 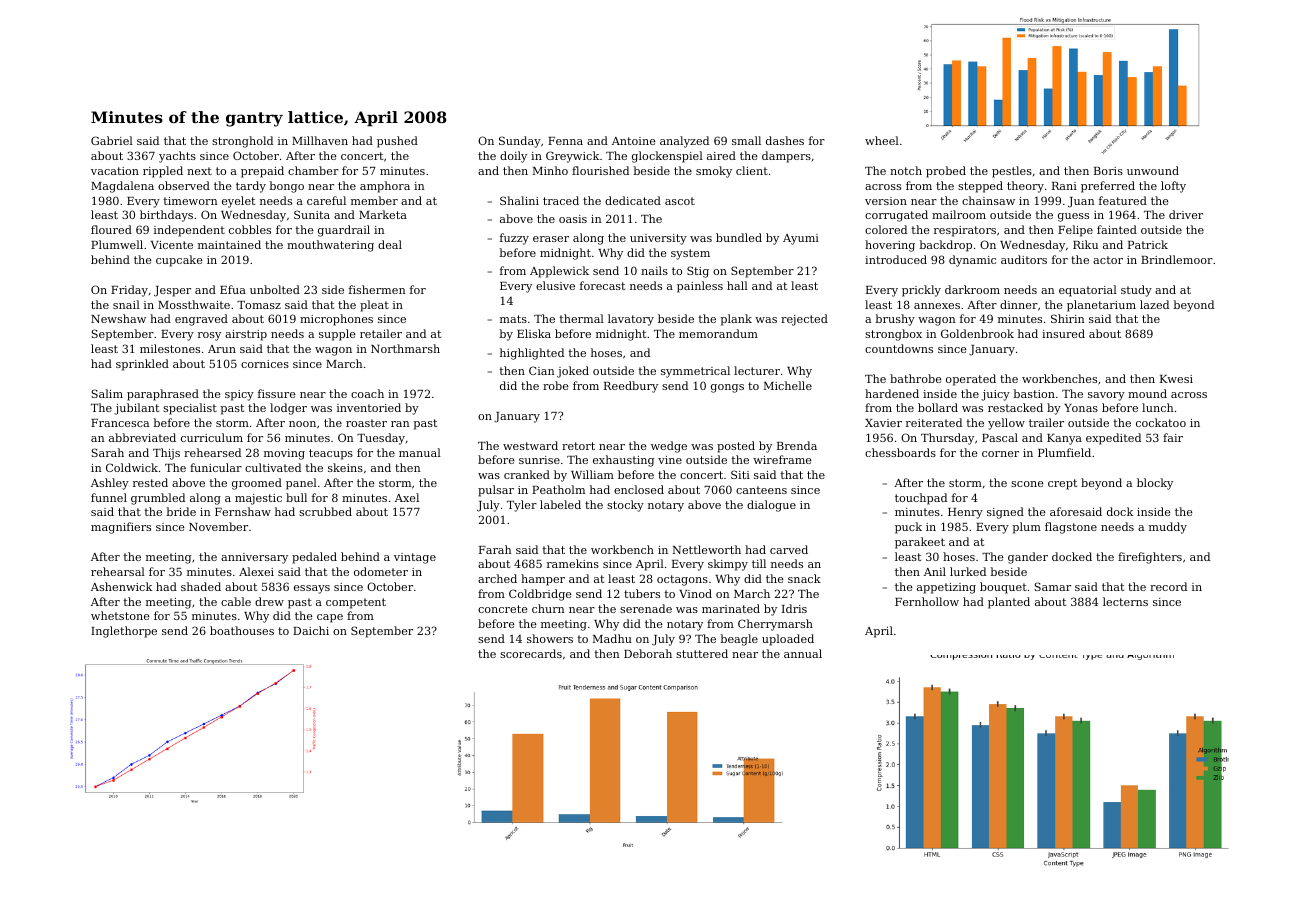 What do you see at coordinates (1027, 484) in the screenshot?
I see `scone` at bounding box center [1027, 484].
